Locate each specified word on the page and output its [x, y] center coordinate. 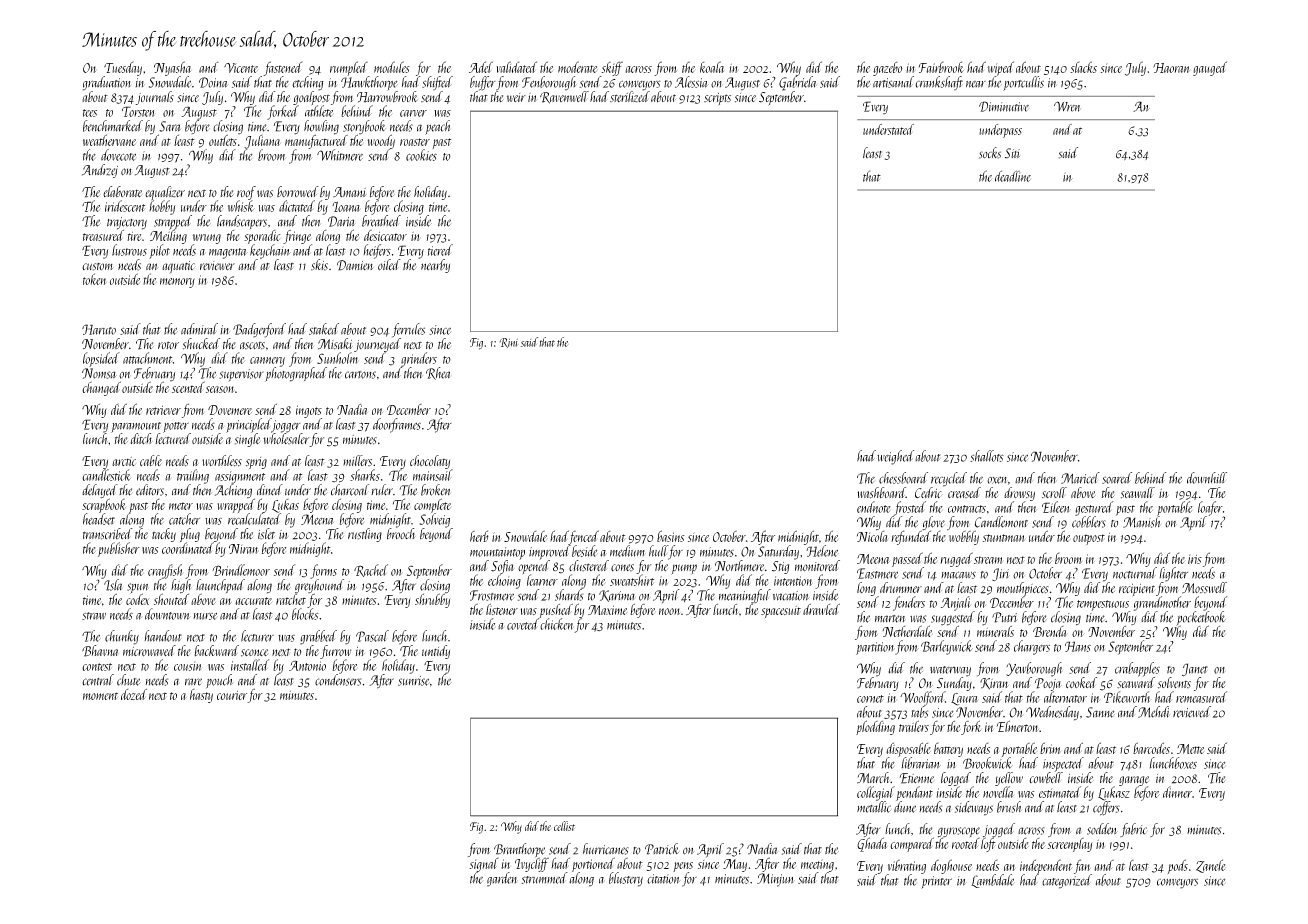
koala [712, 67]
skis [319, 265]
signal [483, 865]
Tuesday [123, 69]
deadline [1013, 176]
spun [138, 588]
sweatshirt [632, 580]
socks [990, 153]
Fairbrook [941, 67]
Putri [1005, 617]
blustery [626, 879]
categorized [1067, 881]
